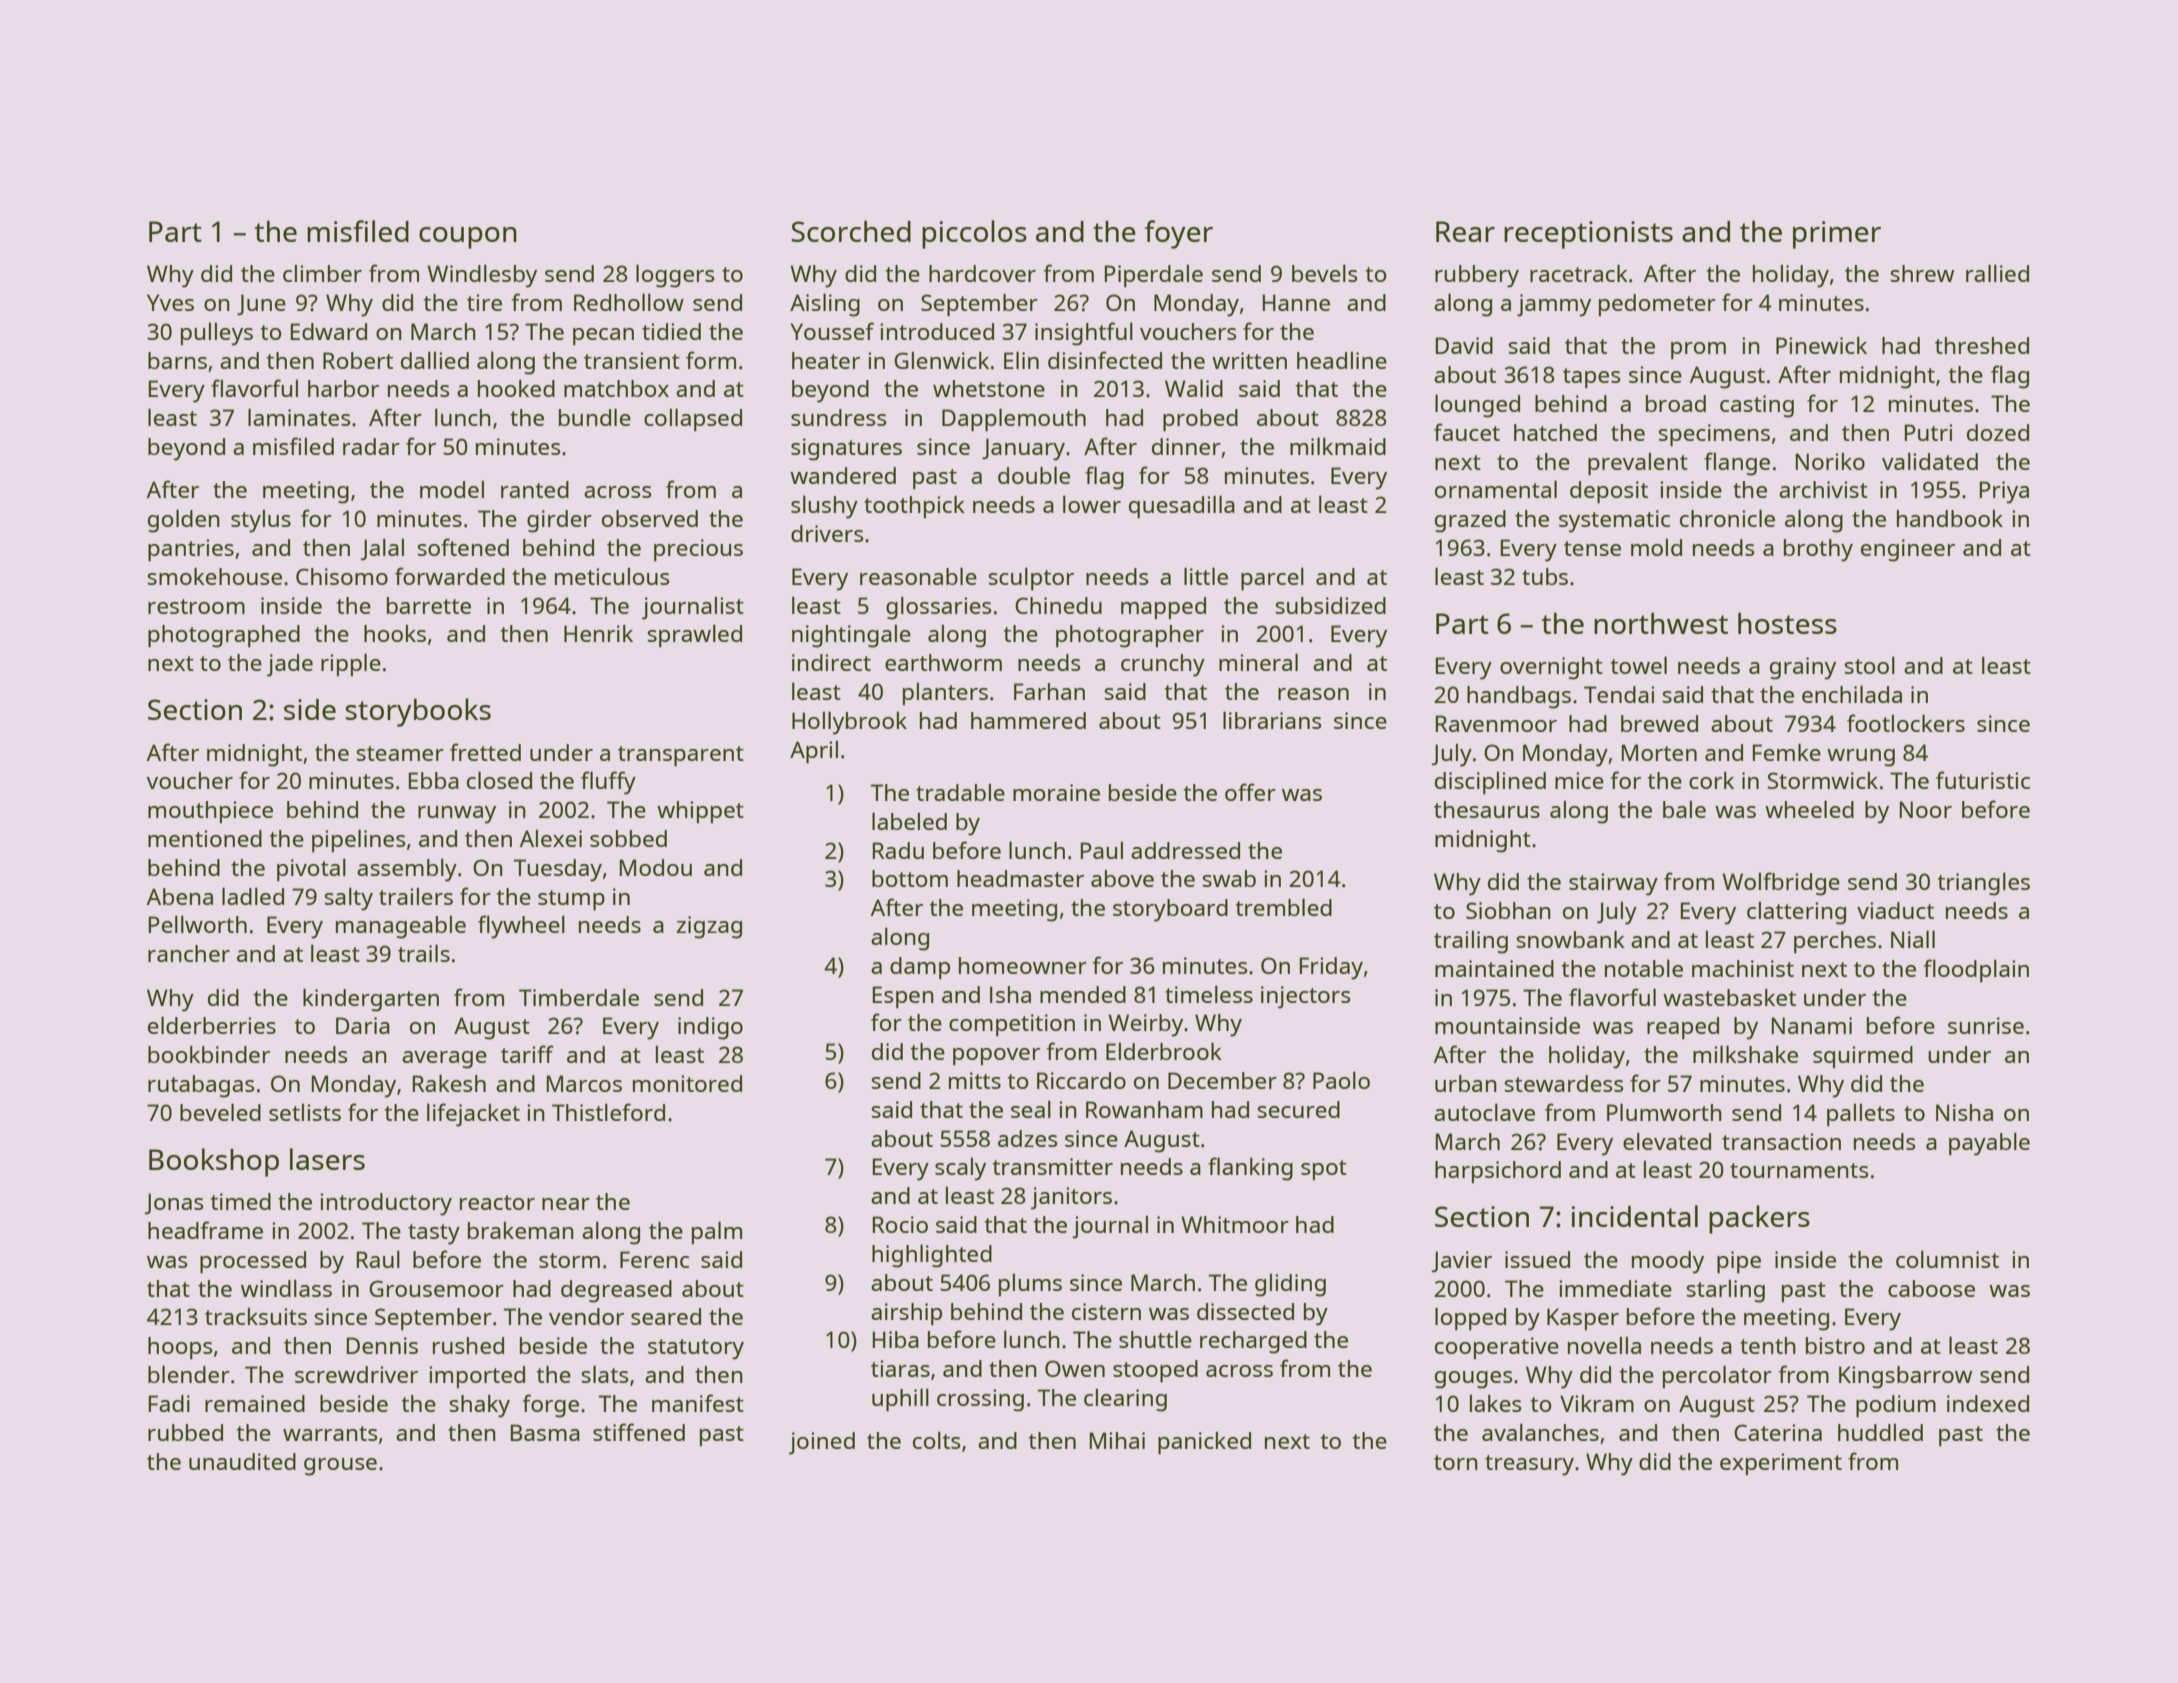 The image size is (2178, 1683). What do you see at coordinates (1209, 994) in the screenshot?
I see `timeless` at bounding box center [1209, 994].
